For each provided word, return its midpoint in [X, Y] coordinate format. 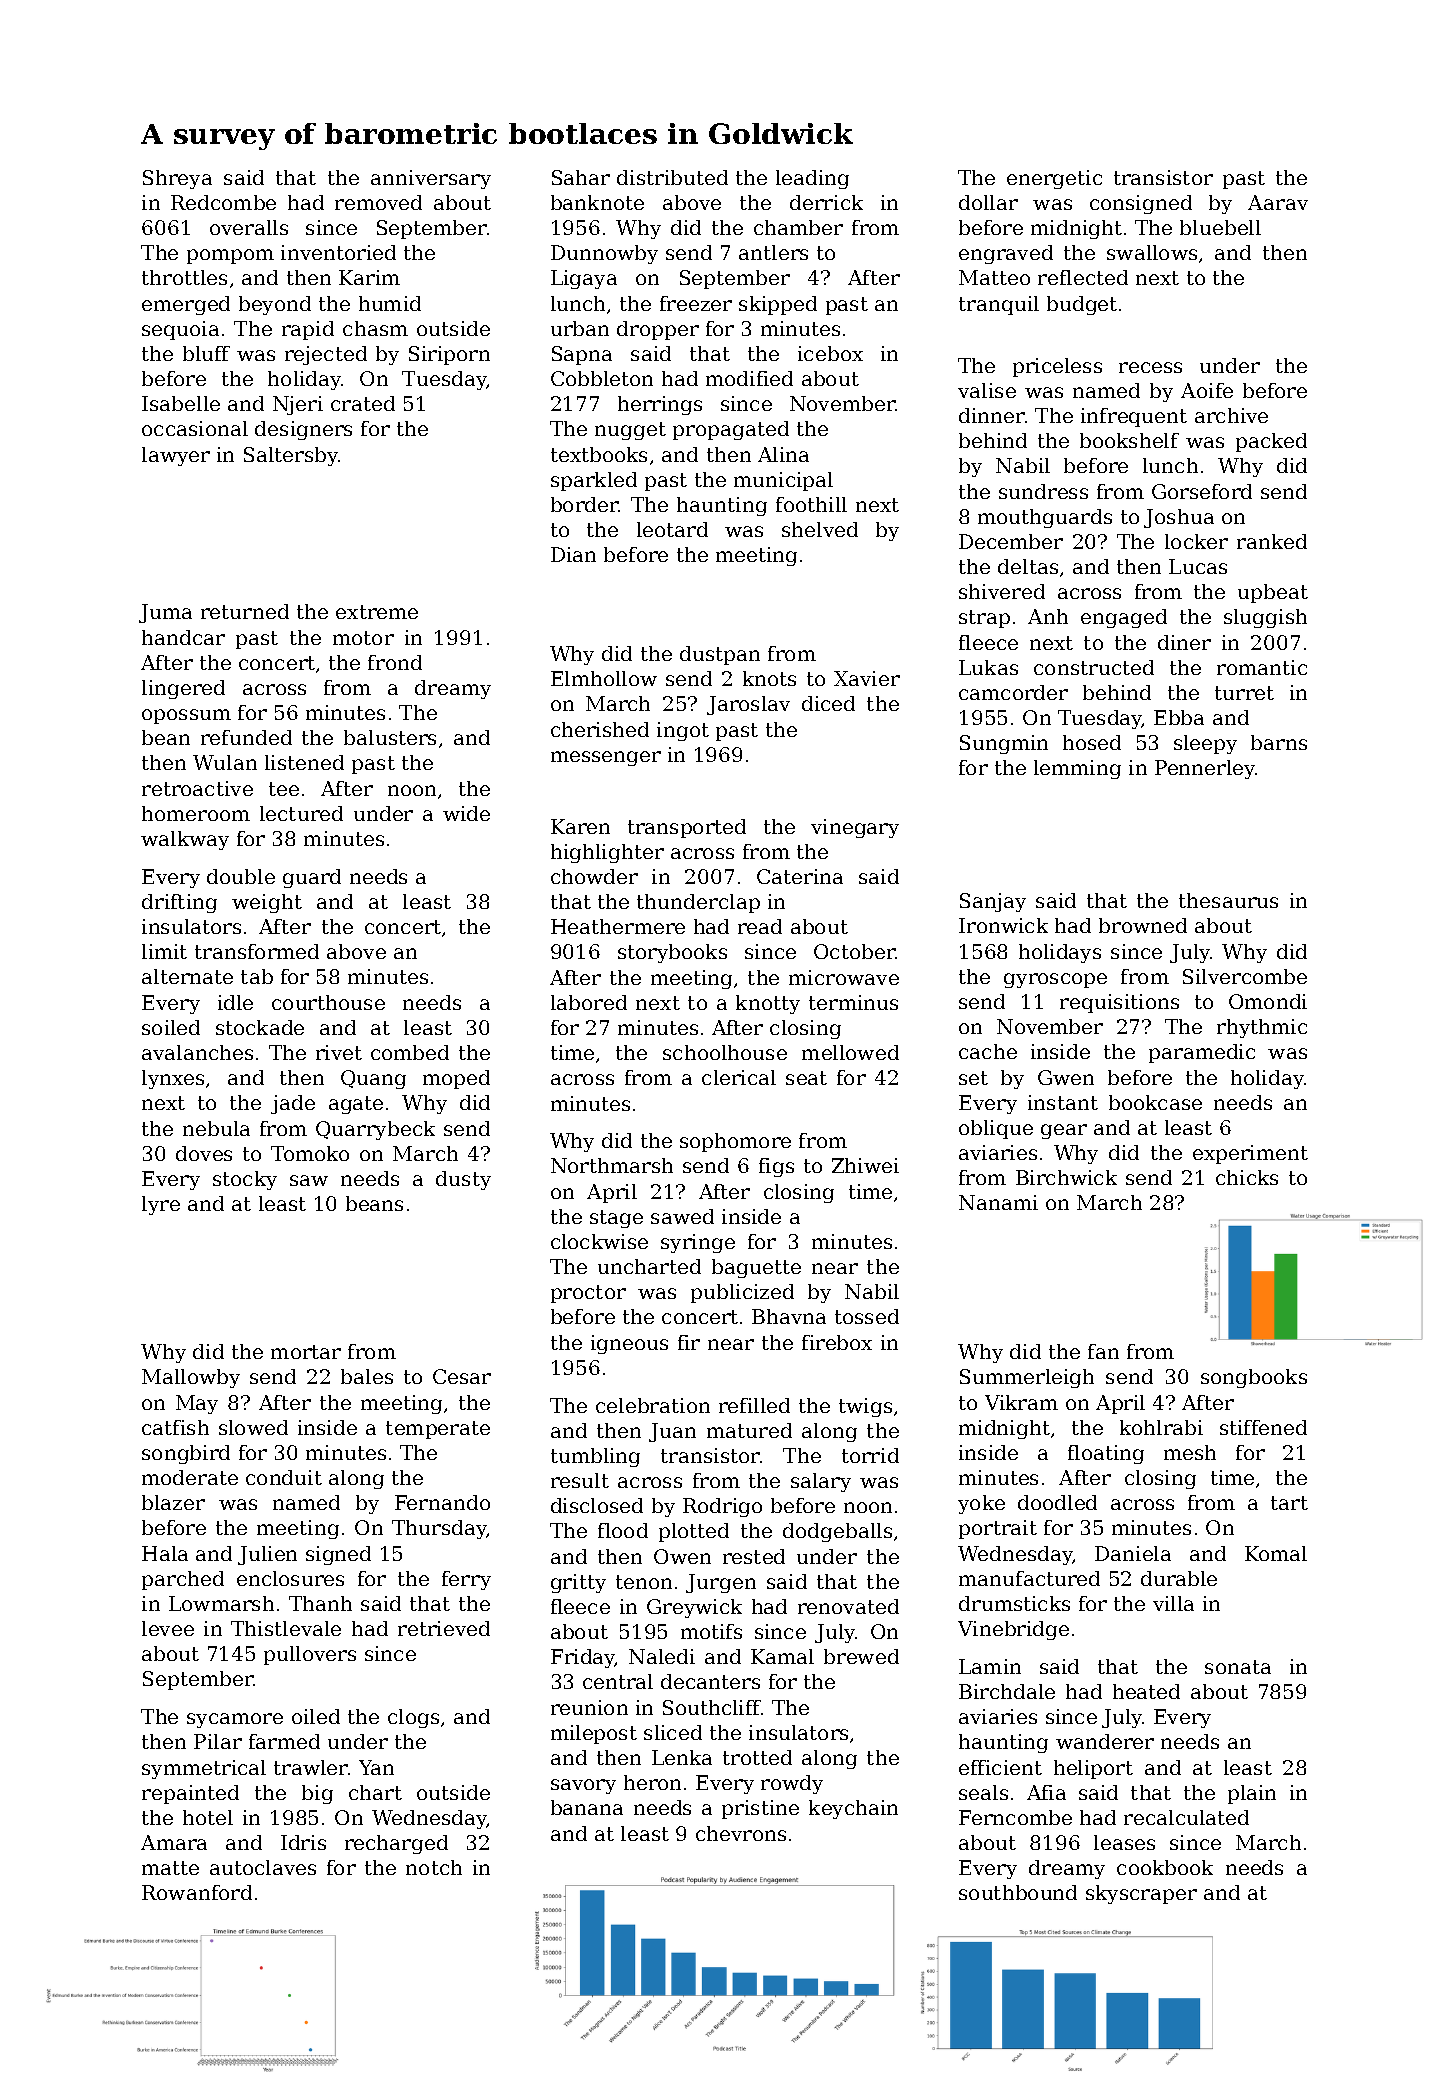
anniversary [431, 179]
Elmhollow [604, 678]
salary [821, 1482]
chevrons [741, 1833]
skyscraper [1141, 1894]
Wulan [225, 762]
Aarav [1278, 202]
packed [1271, 442]
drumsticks [1014, 1603]
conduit [284, 1477]
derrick [826, 202]
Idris [303, 1842]
